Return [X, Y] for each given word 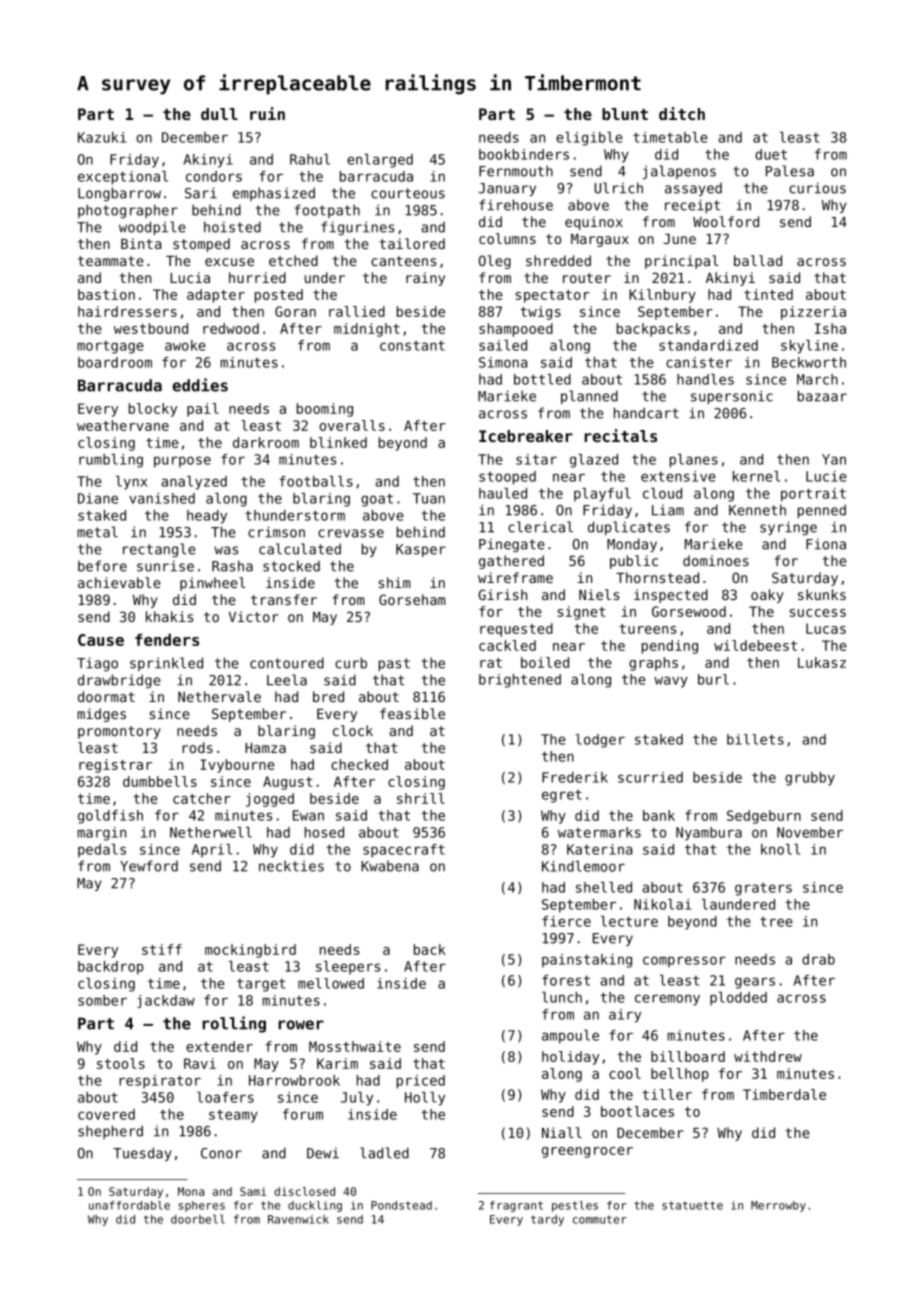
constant [412, 346]
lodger [600, 741]
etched [293, 260]
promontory [119, 732]
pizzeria [813, 313]
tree [776, 922]
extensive [678, 476]
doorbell [198, 1219]
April [212, 851]
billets [755, 739]
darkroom [266, 442]
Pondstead [401, 1205]
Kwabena [390, 866]
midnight [367, 330]
